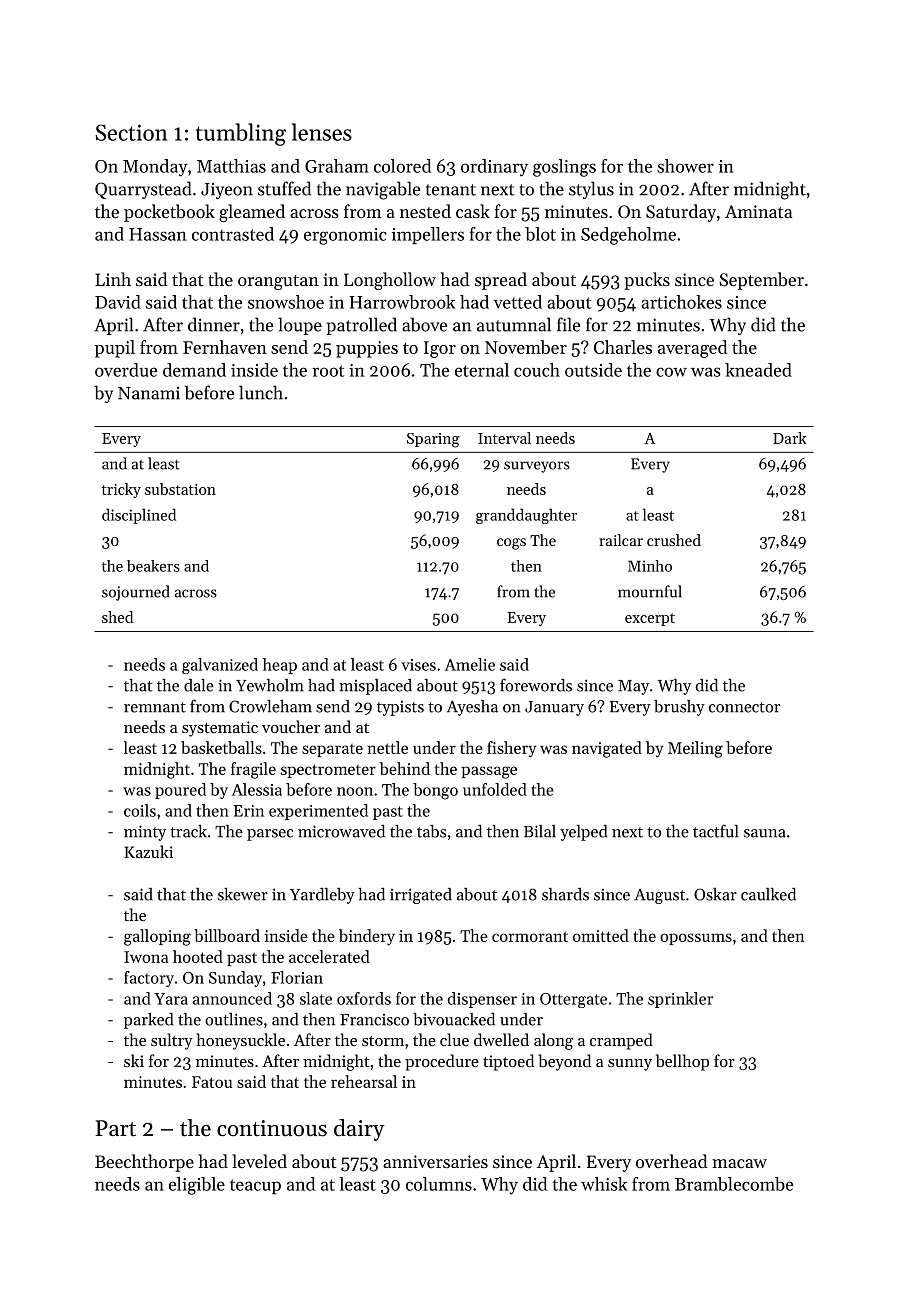  I want to click on mournful, so click(650, 591).
